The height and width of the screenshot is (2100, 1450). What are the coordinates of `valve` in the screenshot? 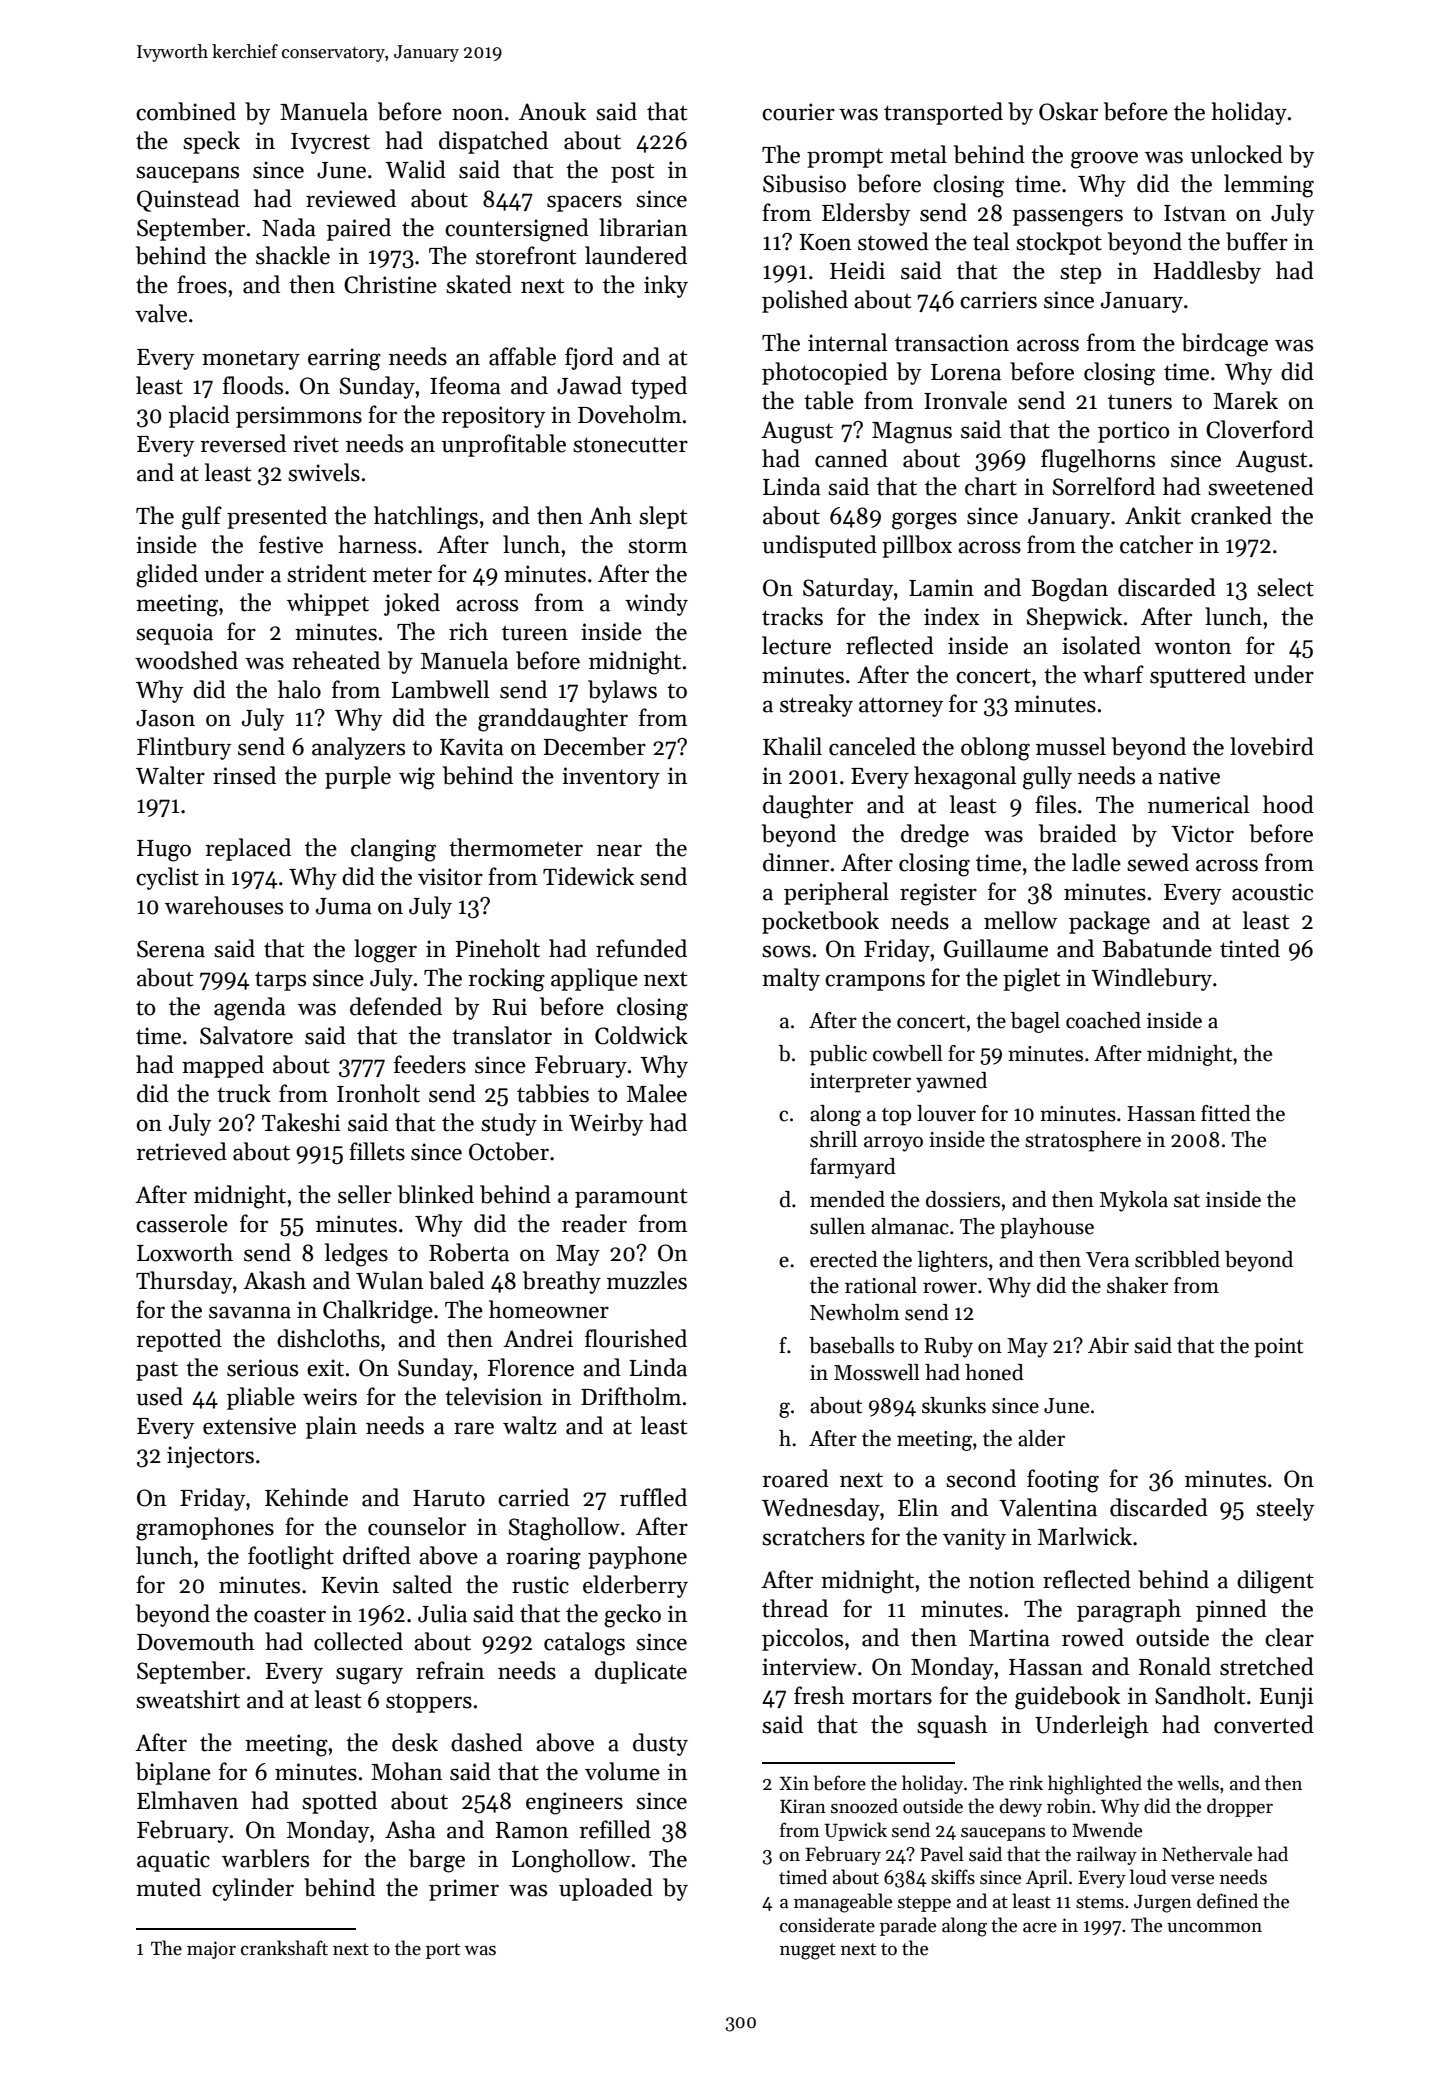 It's located at (161, 313).
